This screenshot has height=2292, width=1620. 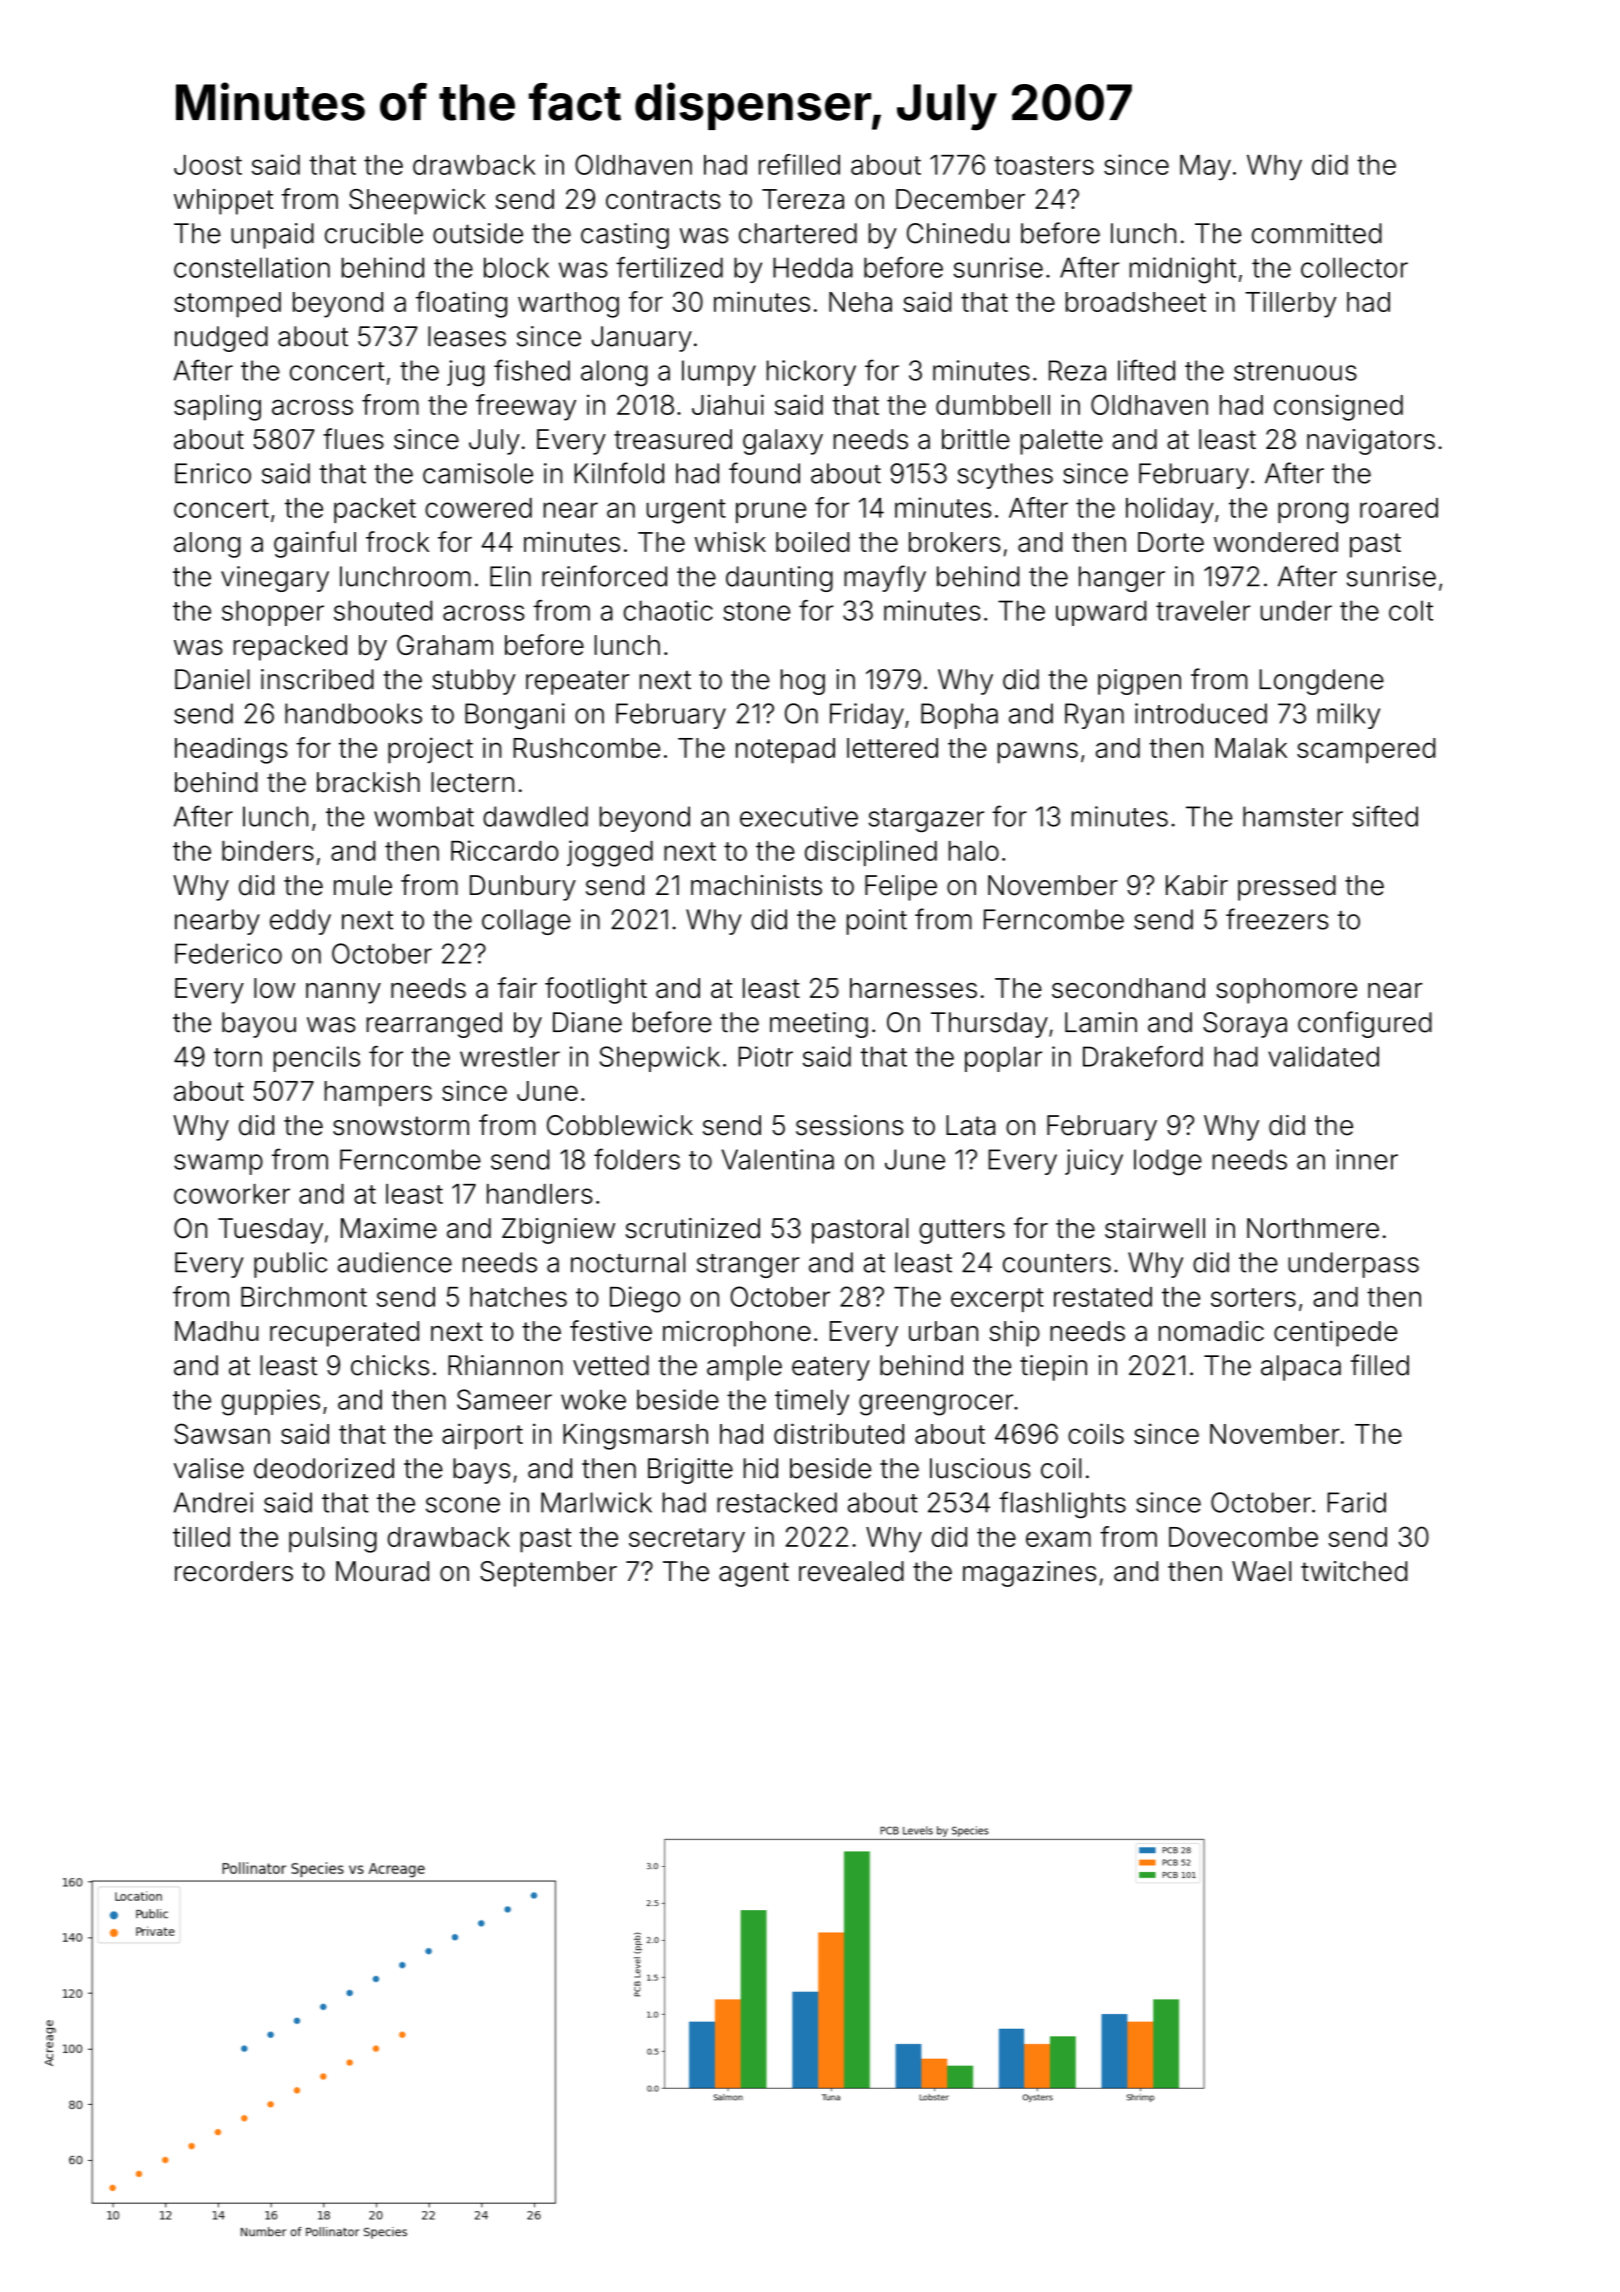 What do you see at coordinates (913, 988) in the screenshot?
I see `harnesses` at bounding box center [913, 988].
